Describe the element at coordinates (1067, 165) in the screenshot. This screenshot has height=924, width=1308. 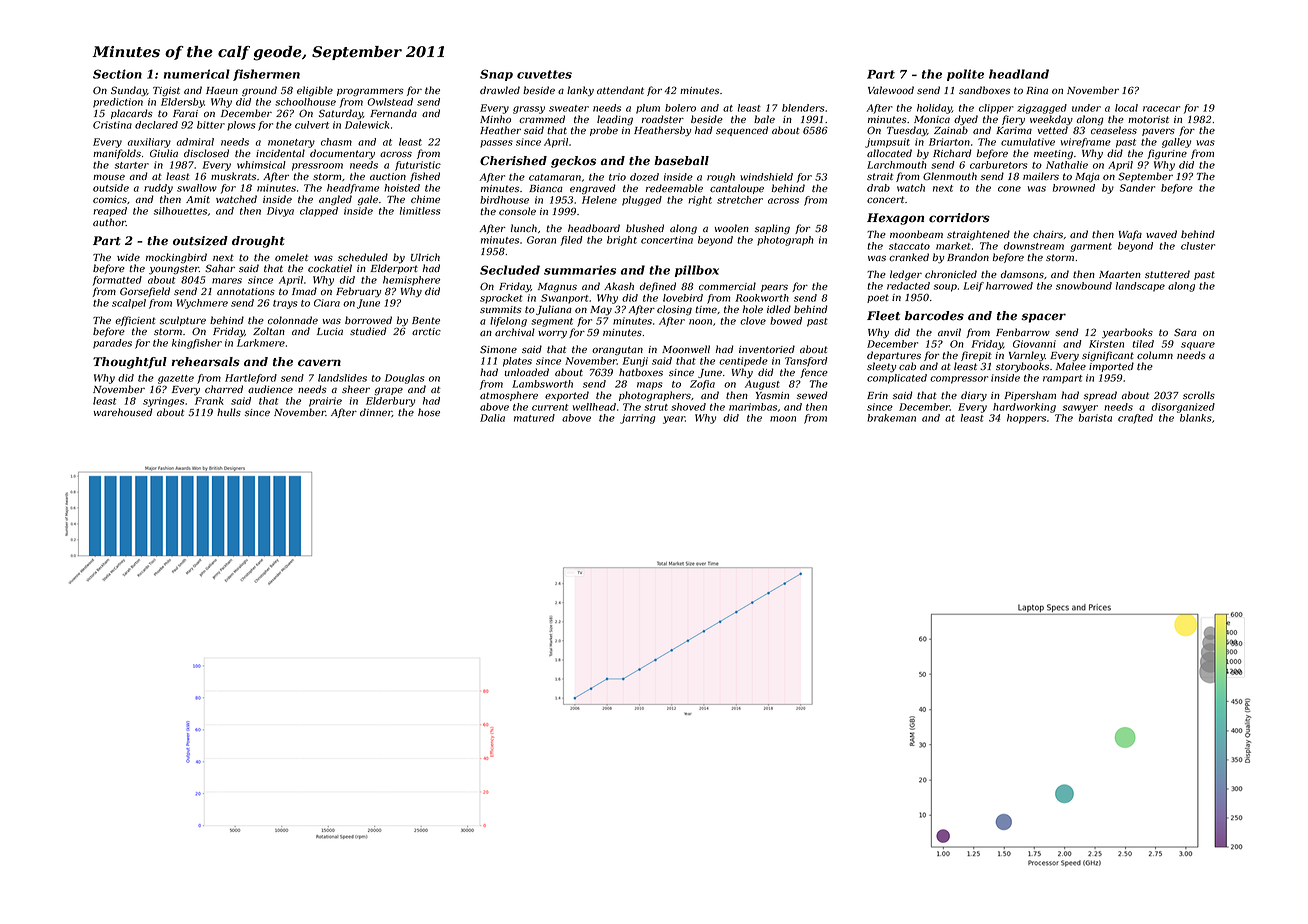
I see `Nathalie` at that location.
